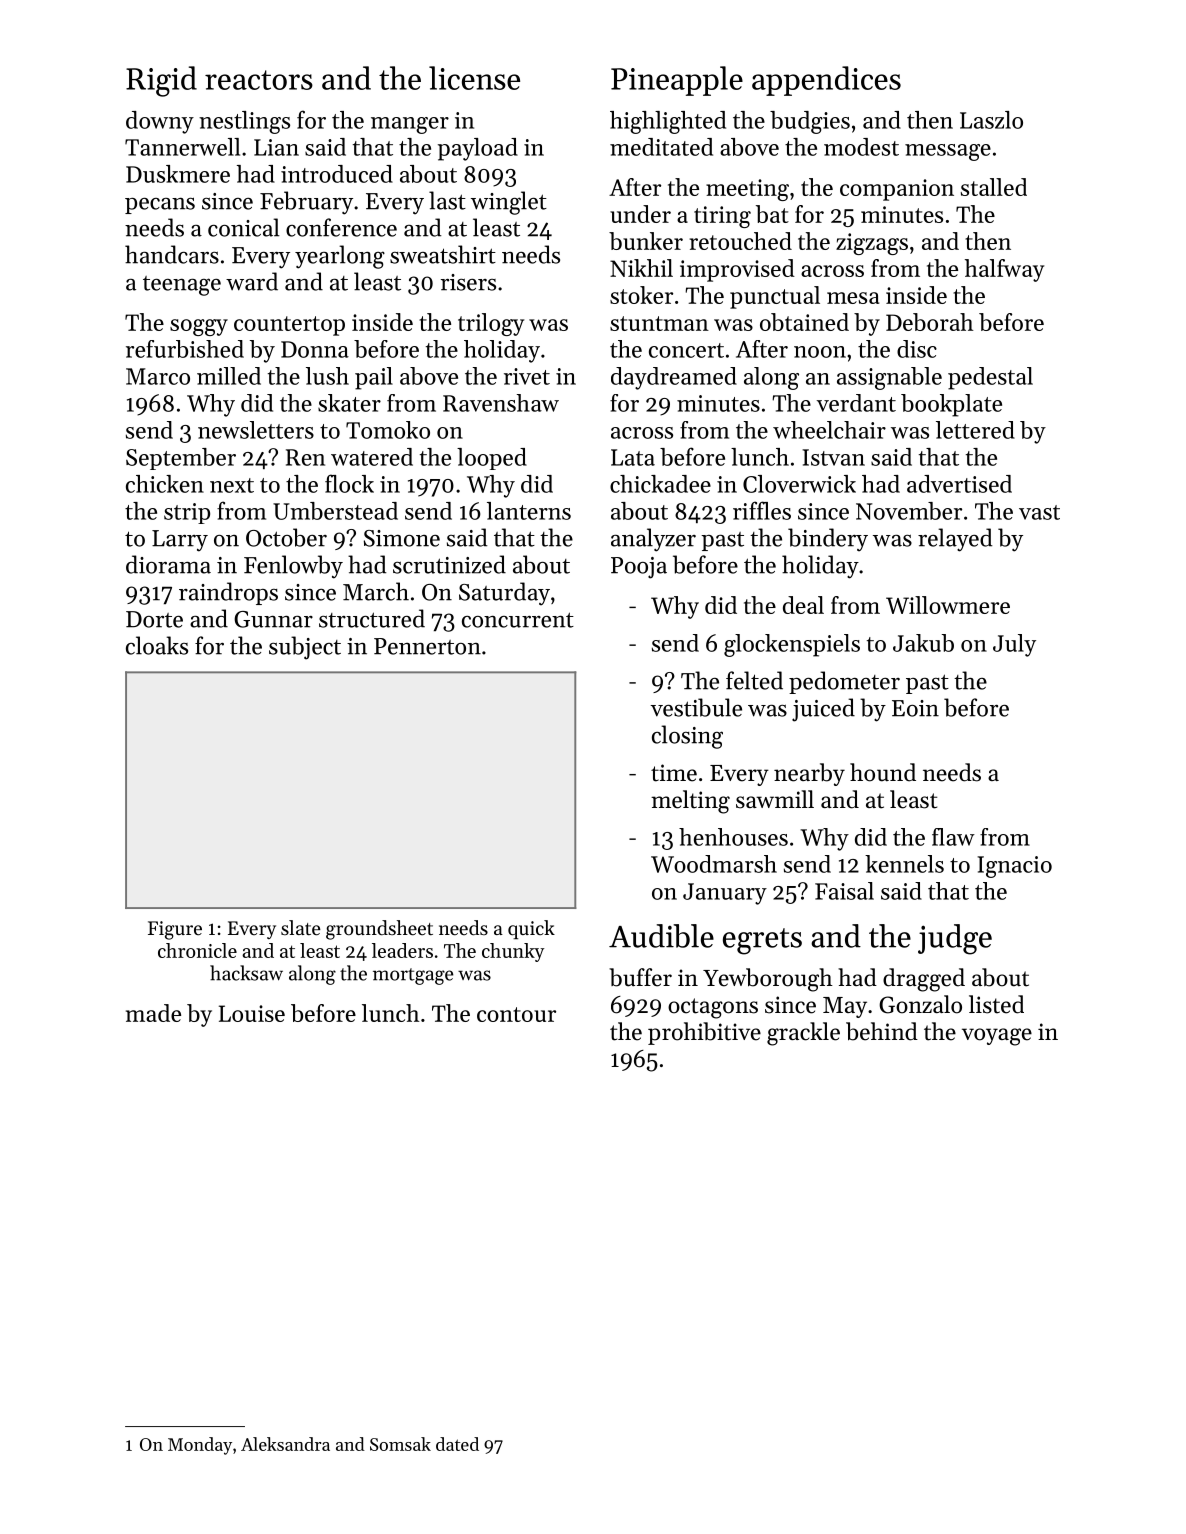 The height and width of the image is (1534, 1186). What do you see at coordinates (252, 1013) in the image?
I see `Louise` at bounding box center [252, 1013].
